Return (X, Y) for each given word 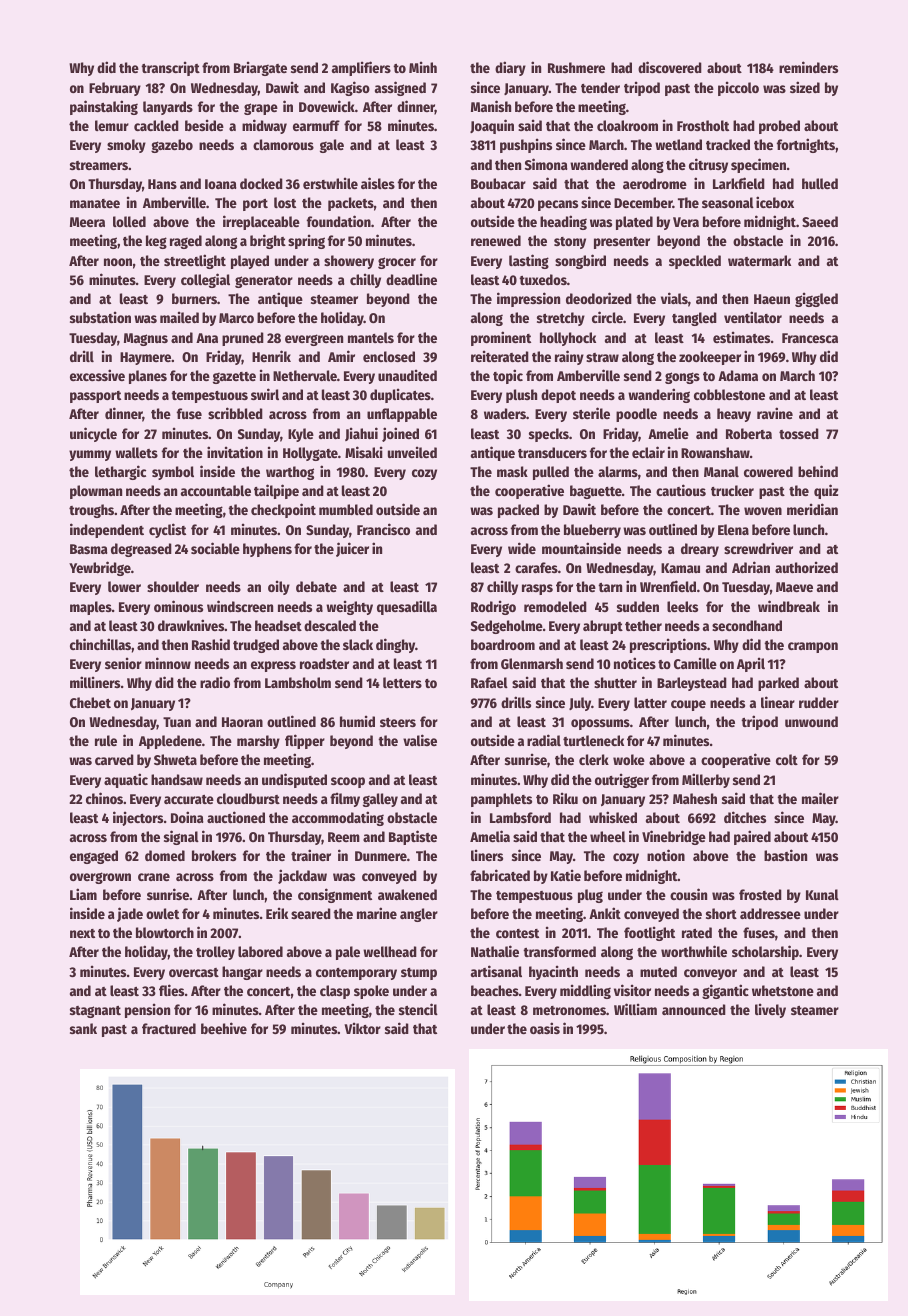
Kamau (680, 568)
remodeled (555, 606)
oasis (545, 1028)
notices (635, 663)
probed (779, 127)
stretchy (561, 319)
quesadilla (407, 607)
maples (91, 608)
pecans (558, 205)
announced (694, 1009)
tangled (694, 319)
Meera (87, 222)
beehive (224, 1028)
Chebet (90, 702)
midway (264, 126)
